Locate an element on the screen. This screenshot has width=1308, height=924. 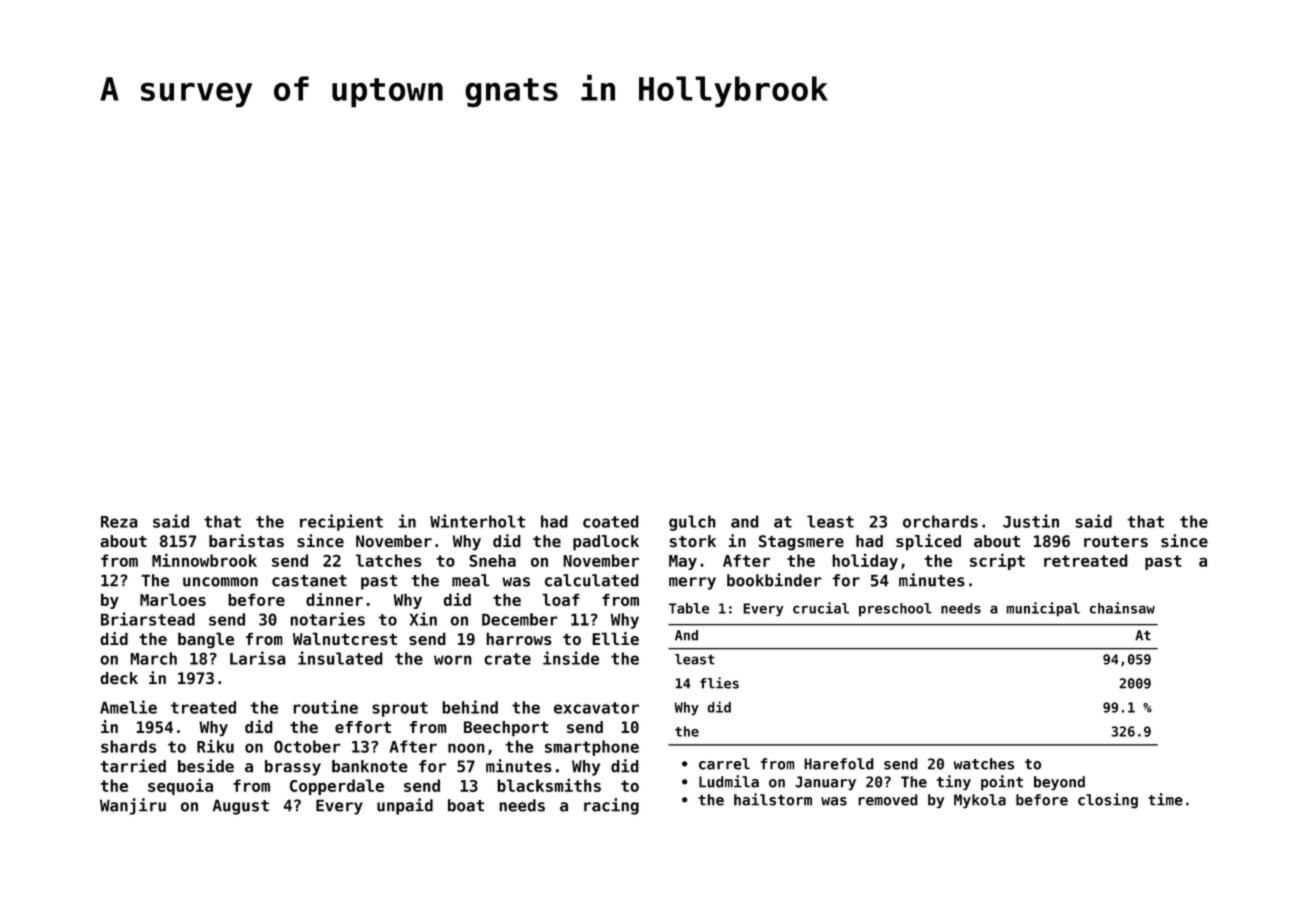
harrows is located at coordinates (519, 638).
